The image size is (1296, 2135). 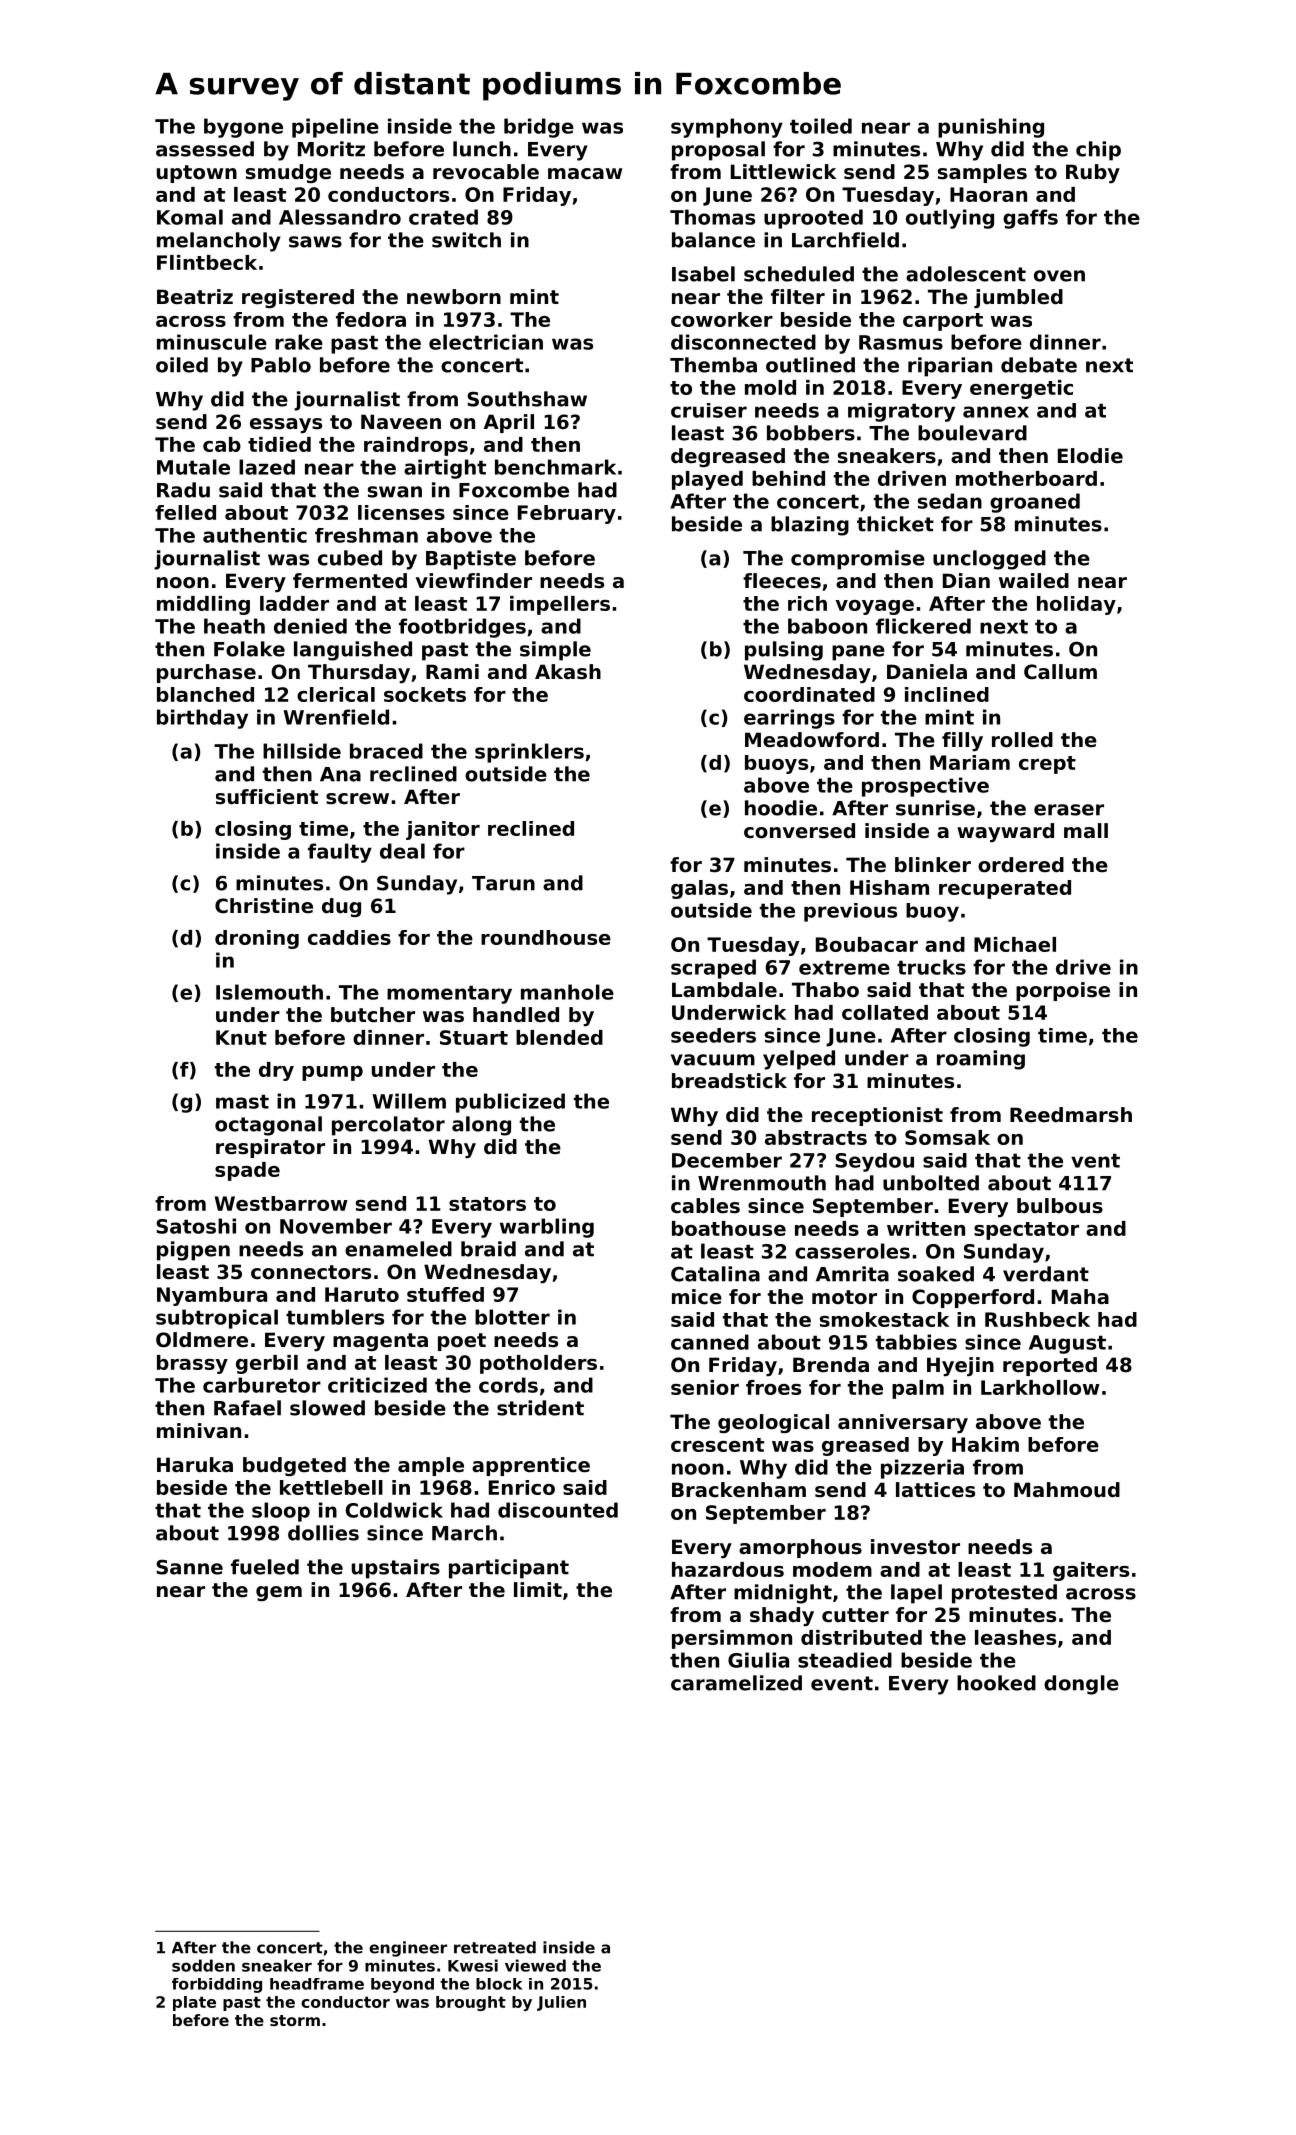 I want to click on chip, so click(x=1098, y=151).
